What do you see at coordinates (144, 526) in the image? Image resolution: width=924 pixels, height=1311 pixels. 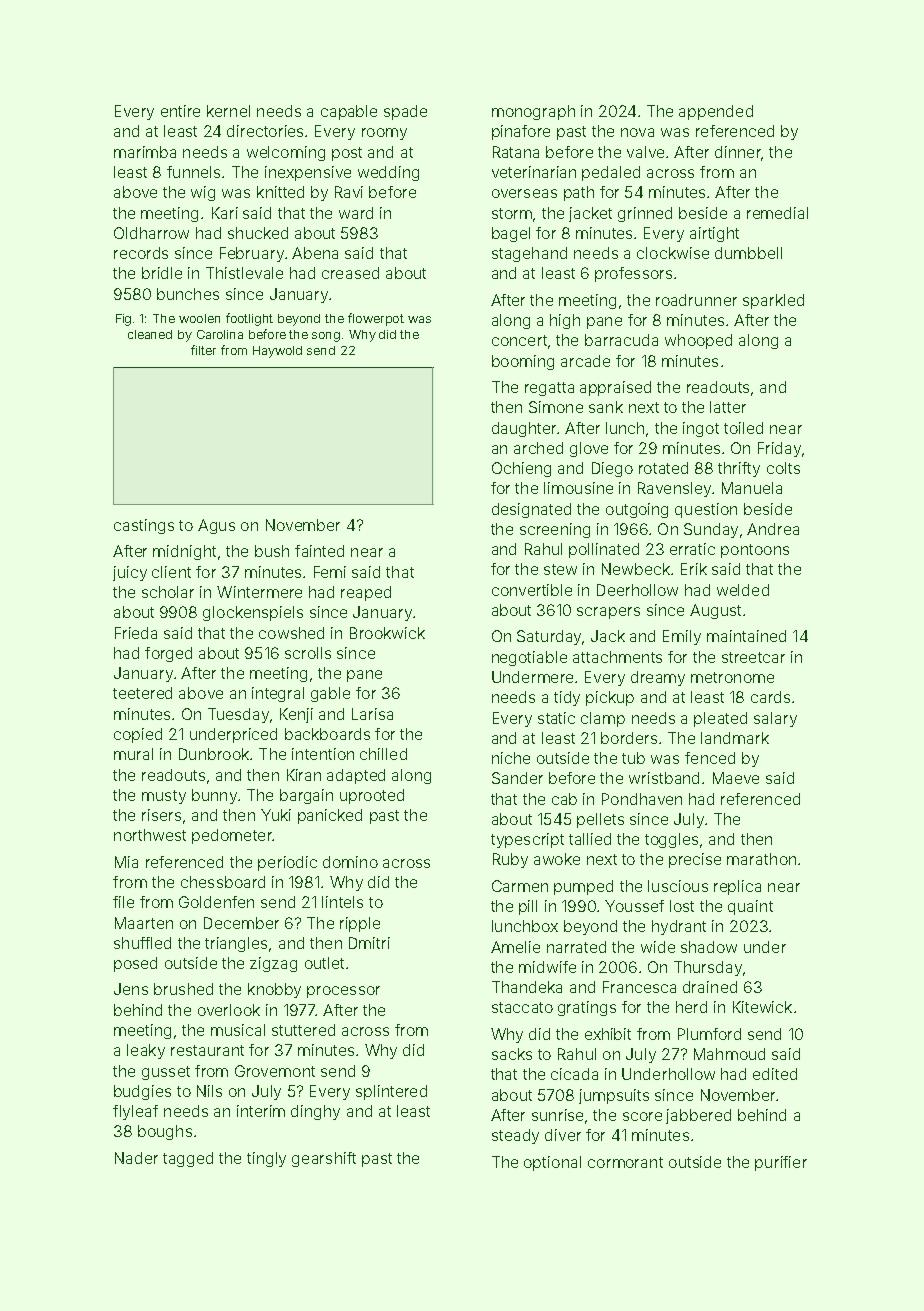 I see `castings` at bounding box center [144, 526].
